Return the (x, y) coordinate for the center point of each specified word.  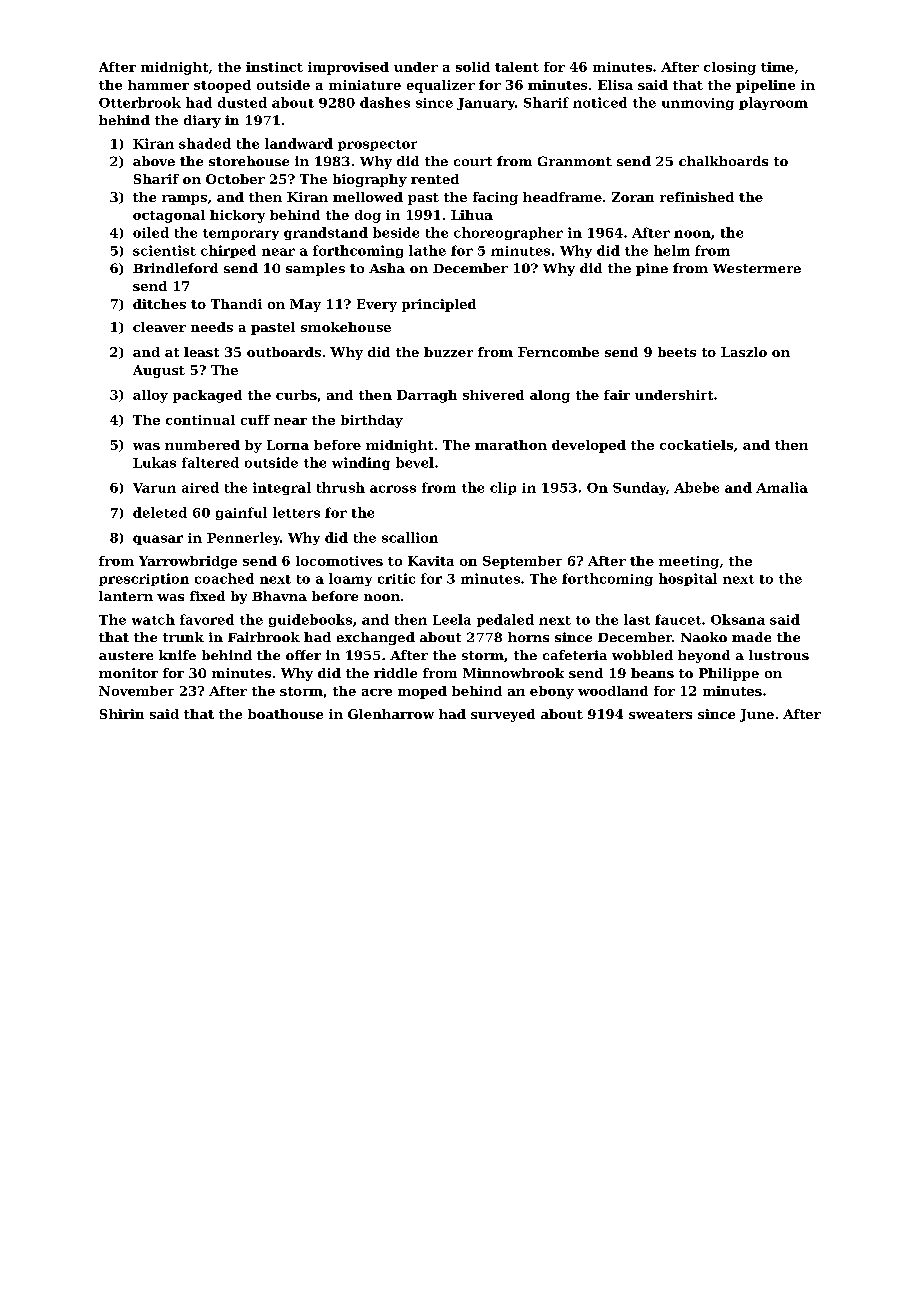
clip (503, 488)
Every (377, 305)
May (305, 305)
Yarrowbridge (188, 562)
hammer (158, 85)
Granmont (575, 161)
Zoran (633, 197)
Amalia (782, 487)
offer (303, 655)
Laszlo (744, 352)
